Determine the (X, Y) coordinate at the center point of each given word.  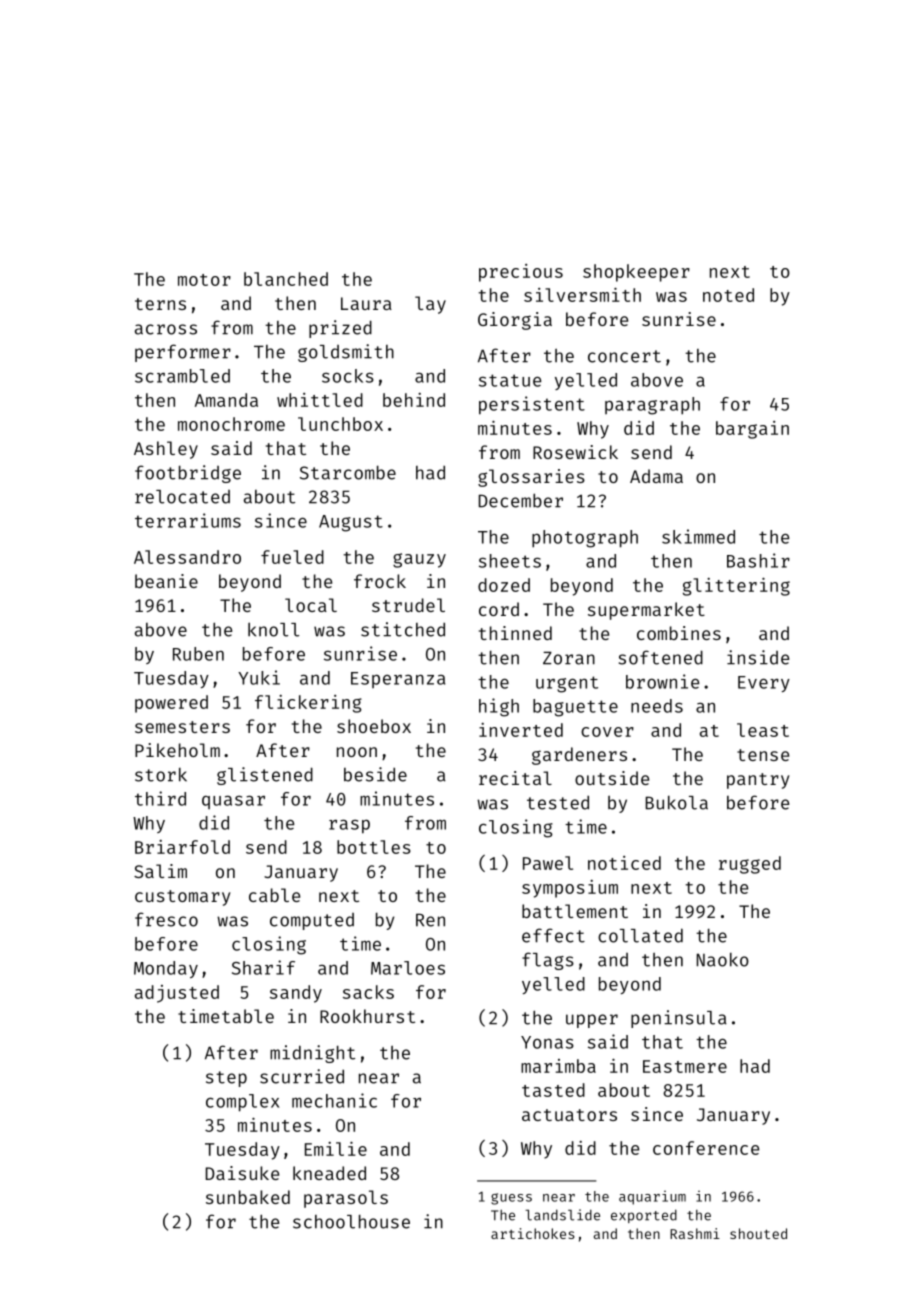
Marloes (408, 968)
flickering (308, 704)
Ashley (166, 450)
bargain (752, 430)
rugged (750, 865)
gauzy (419, 560)
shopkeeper (636, 273)
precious (521, 273)
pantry (758, 781)
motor (204, 280)
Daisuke (242, 1173)
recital (515, 778)
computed (312, 921)
